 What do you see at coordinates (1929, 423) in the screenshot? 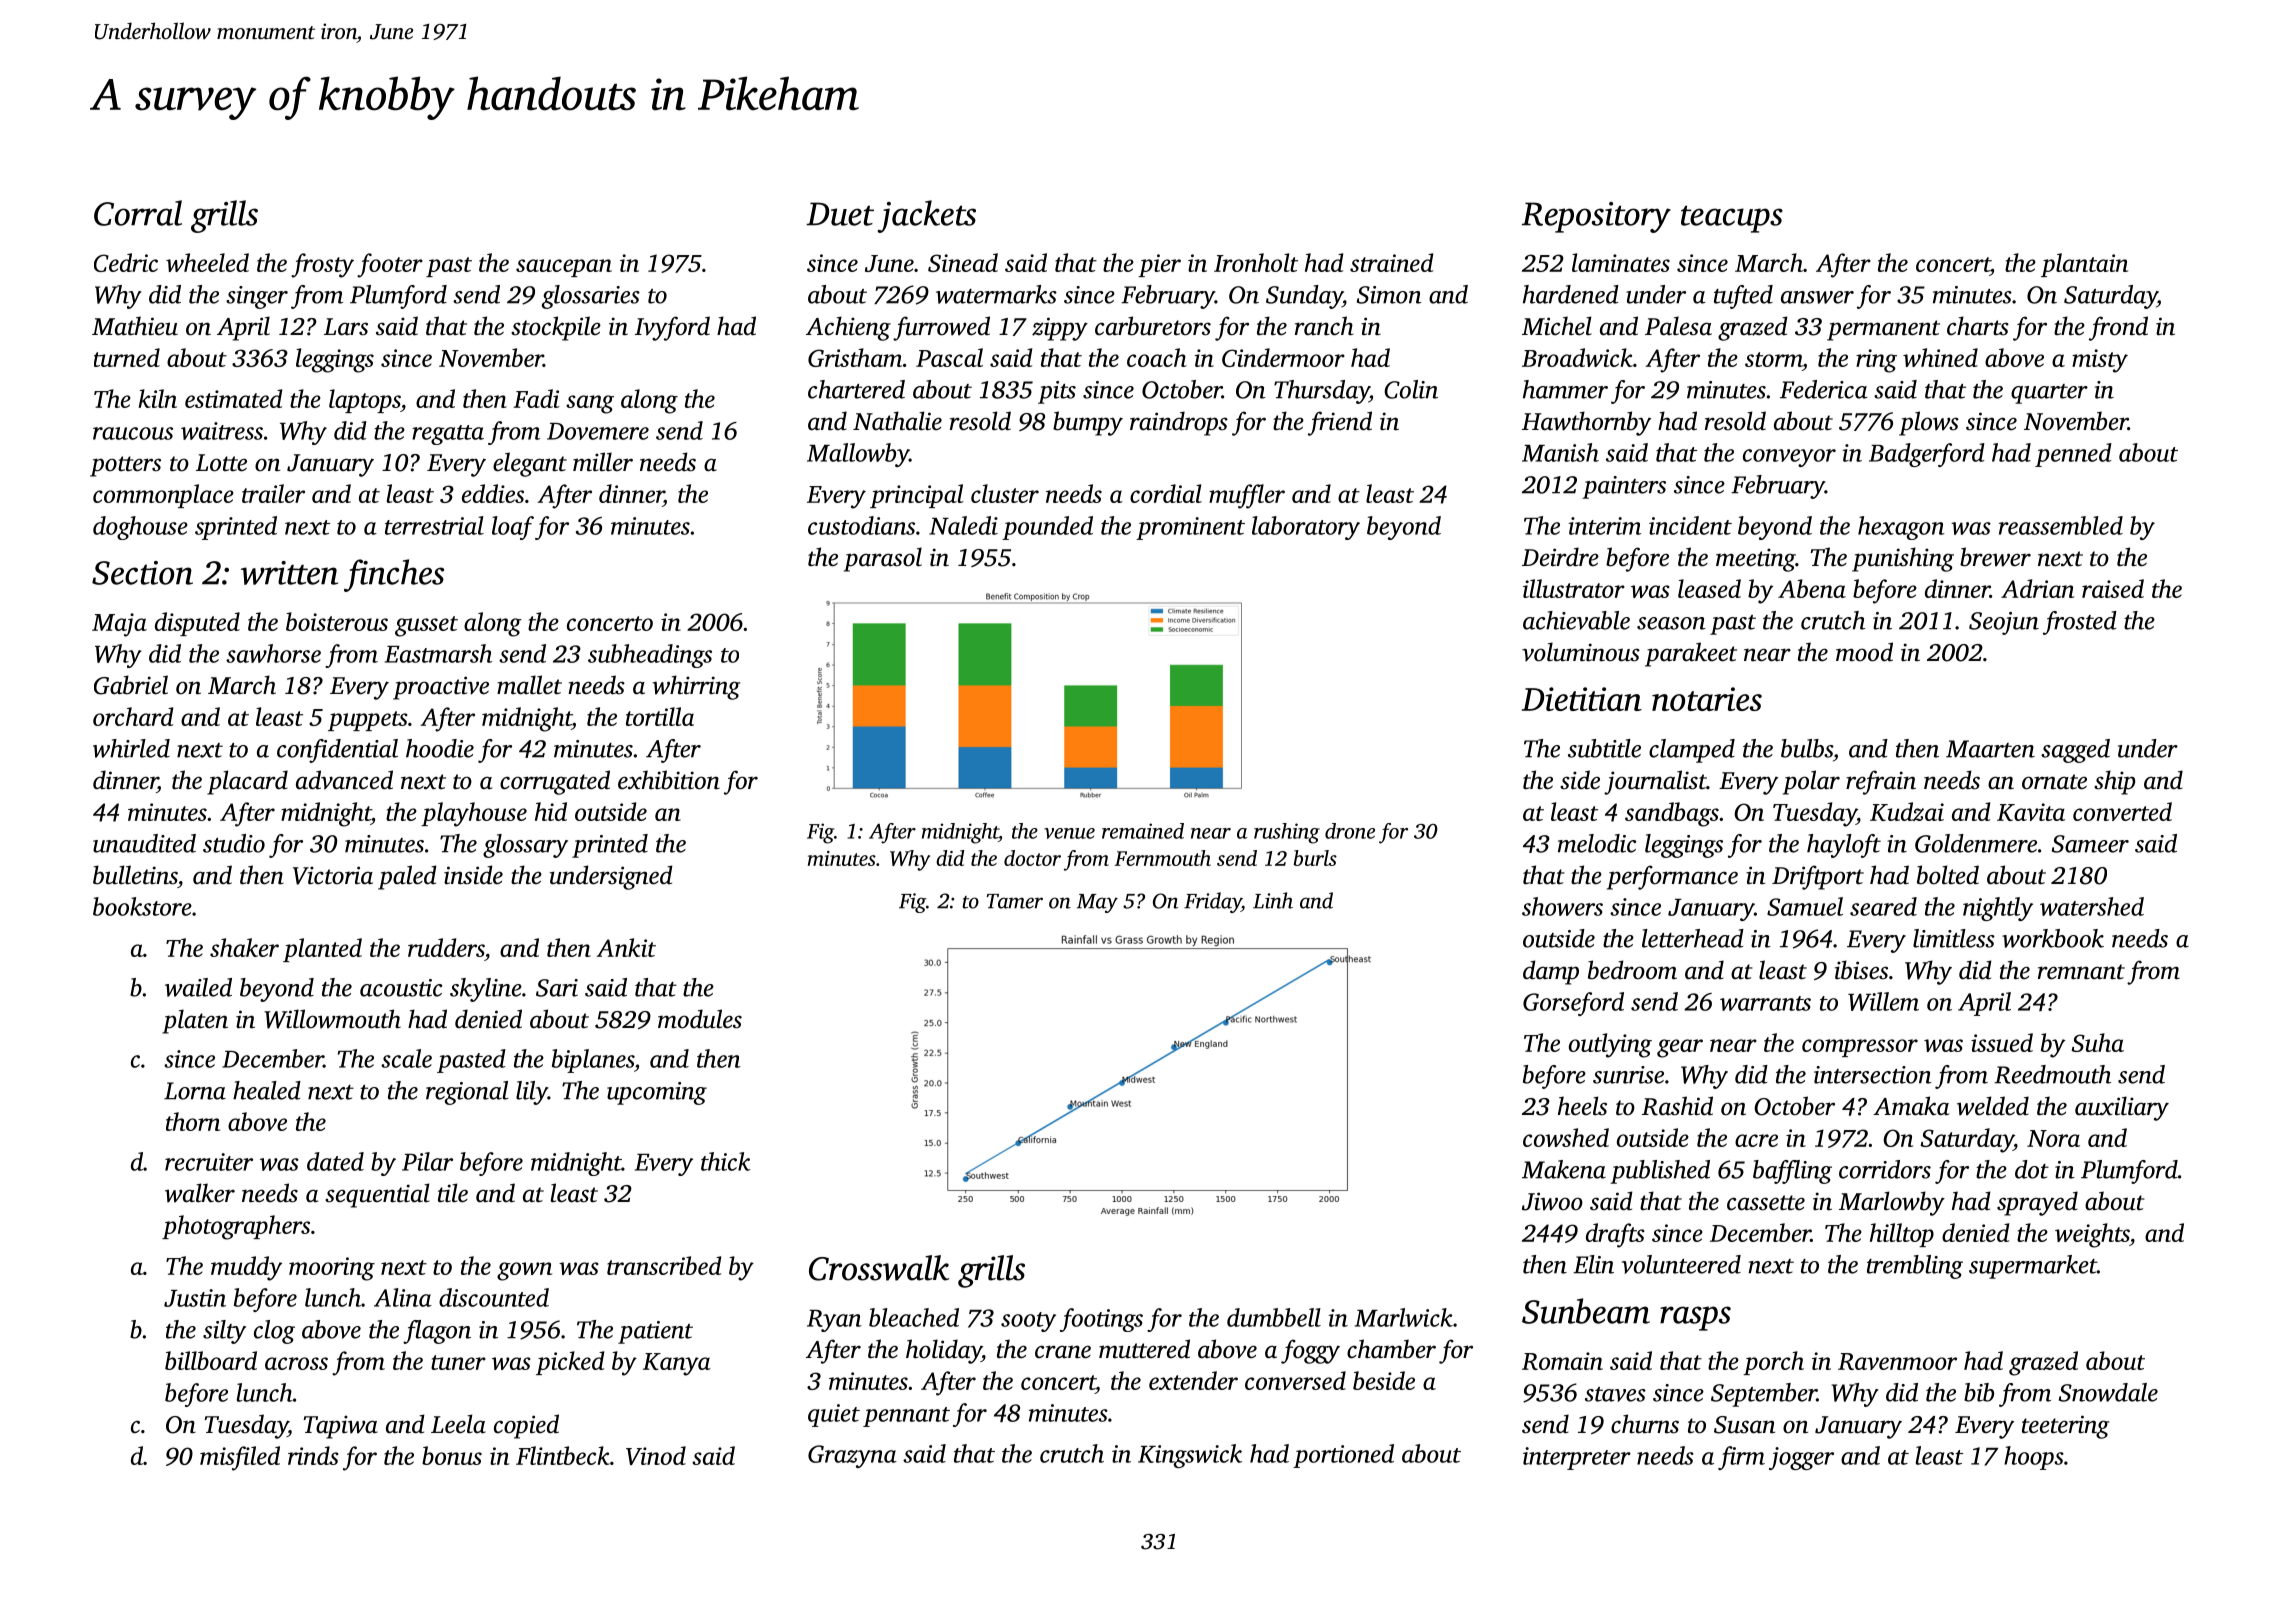
I see `plows` at bounding box center [1929, 423].
